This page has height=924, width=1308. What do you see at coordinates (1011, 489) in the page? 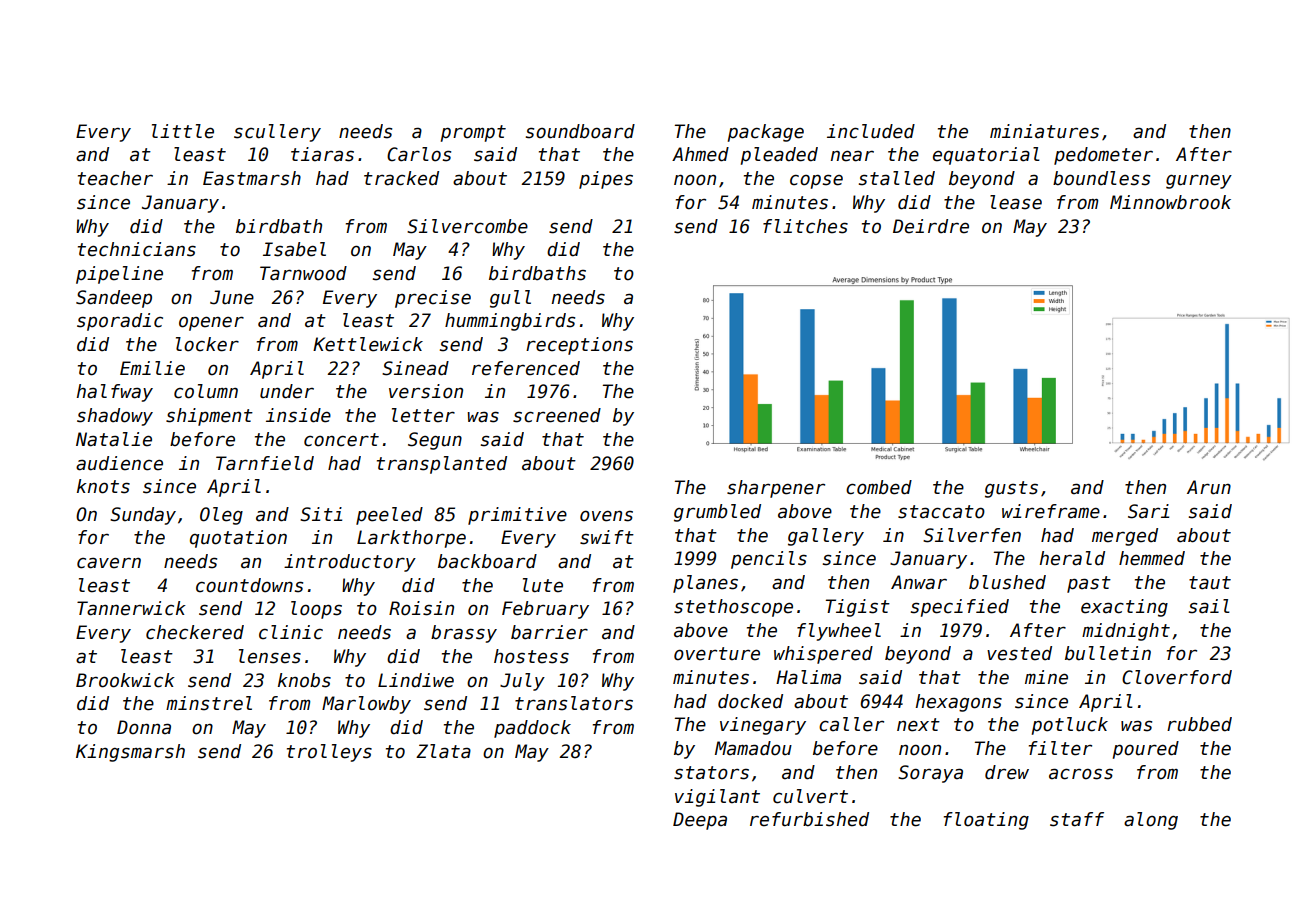
I see `gusts` at bounding box center [1011, 489].
